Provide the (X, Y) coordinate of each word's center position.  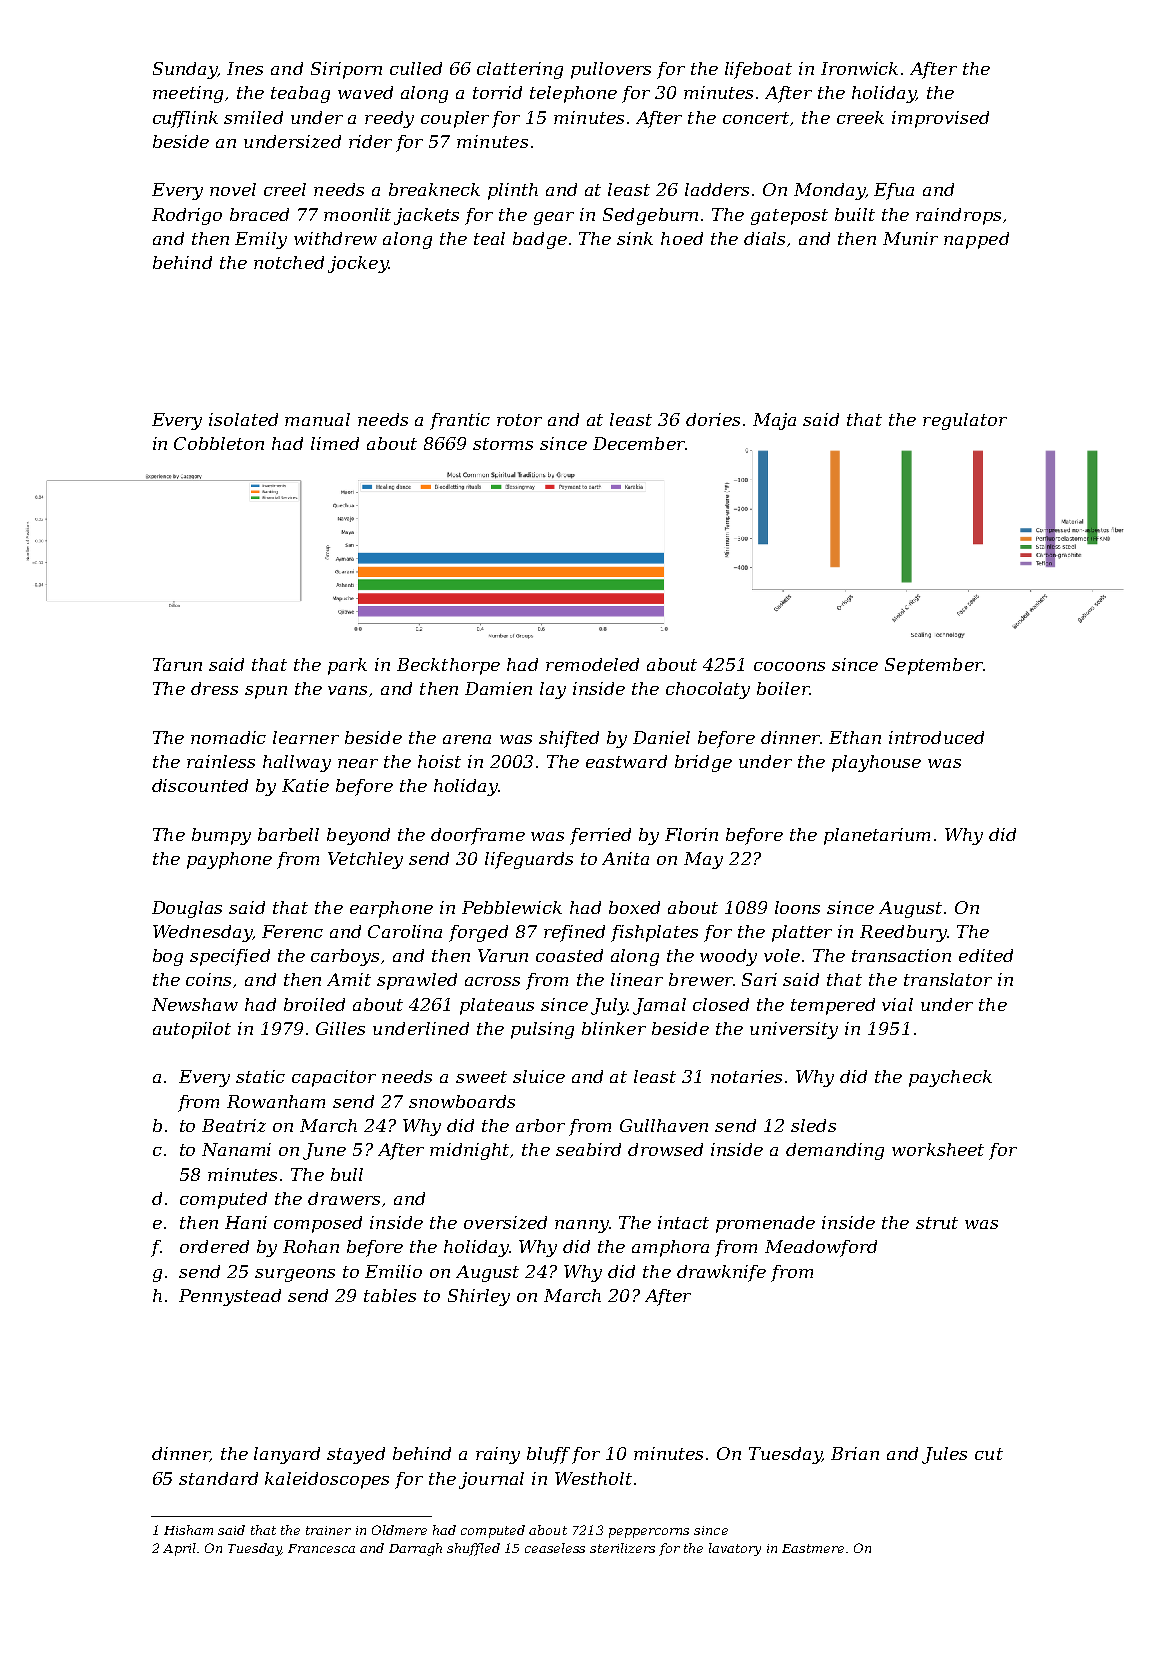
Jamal (659, 1006)
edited (986, 955)
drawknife (721, 1273)
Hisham (188, 1530)
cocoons (789, 666)
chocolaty (708, 690)
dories (713, 419)
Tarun (177, 664)
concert (756, 118)
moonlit (357, 214)
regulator (965, 421)
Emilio (393, 1271)
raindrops (958, 216)
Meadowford (821, 1248)
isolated (243, 419)
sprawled (417, 981)
